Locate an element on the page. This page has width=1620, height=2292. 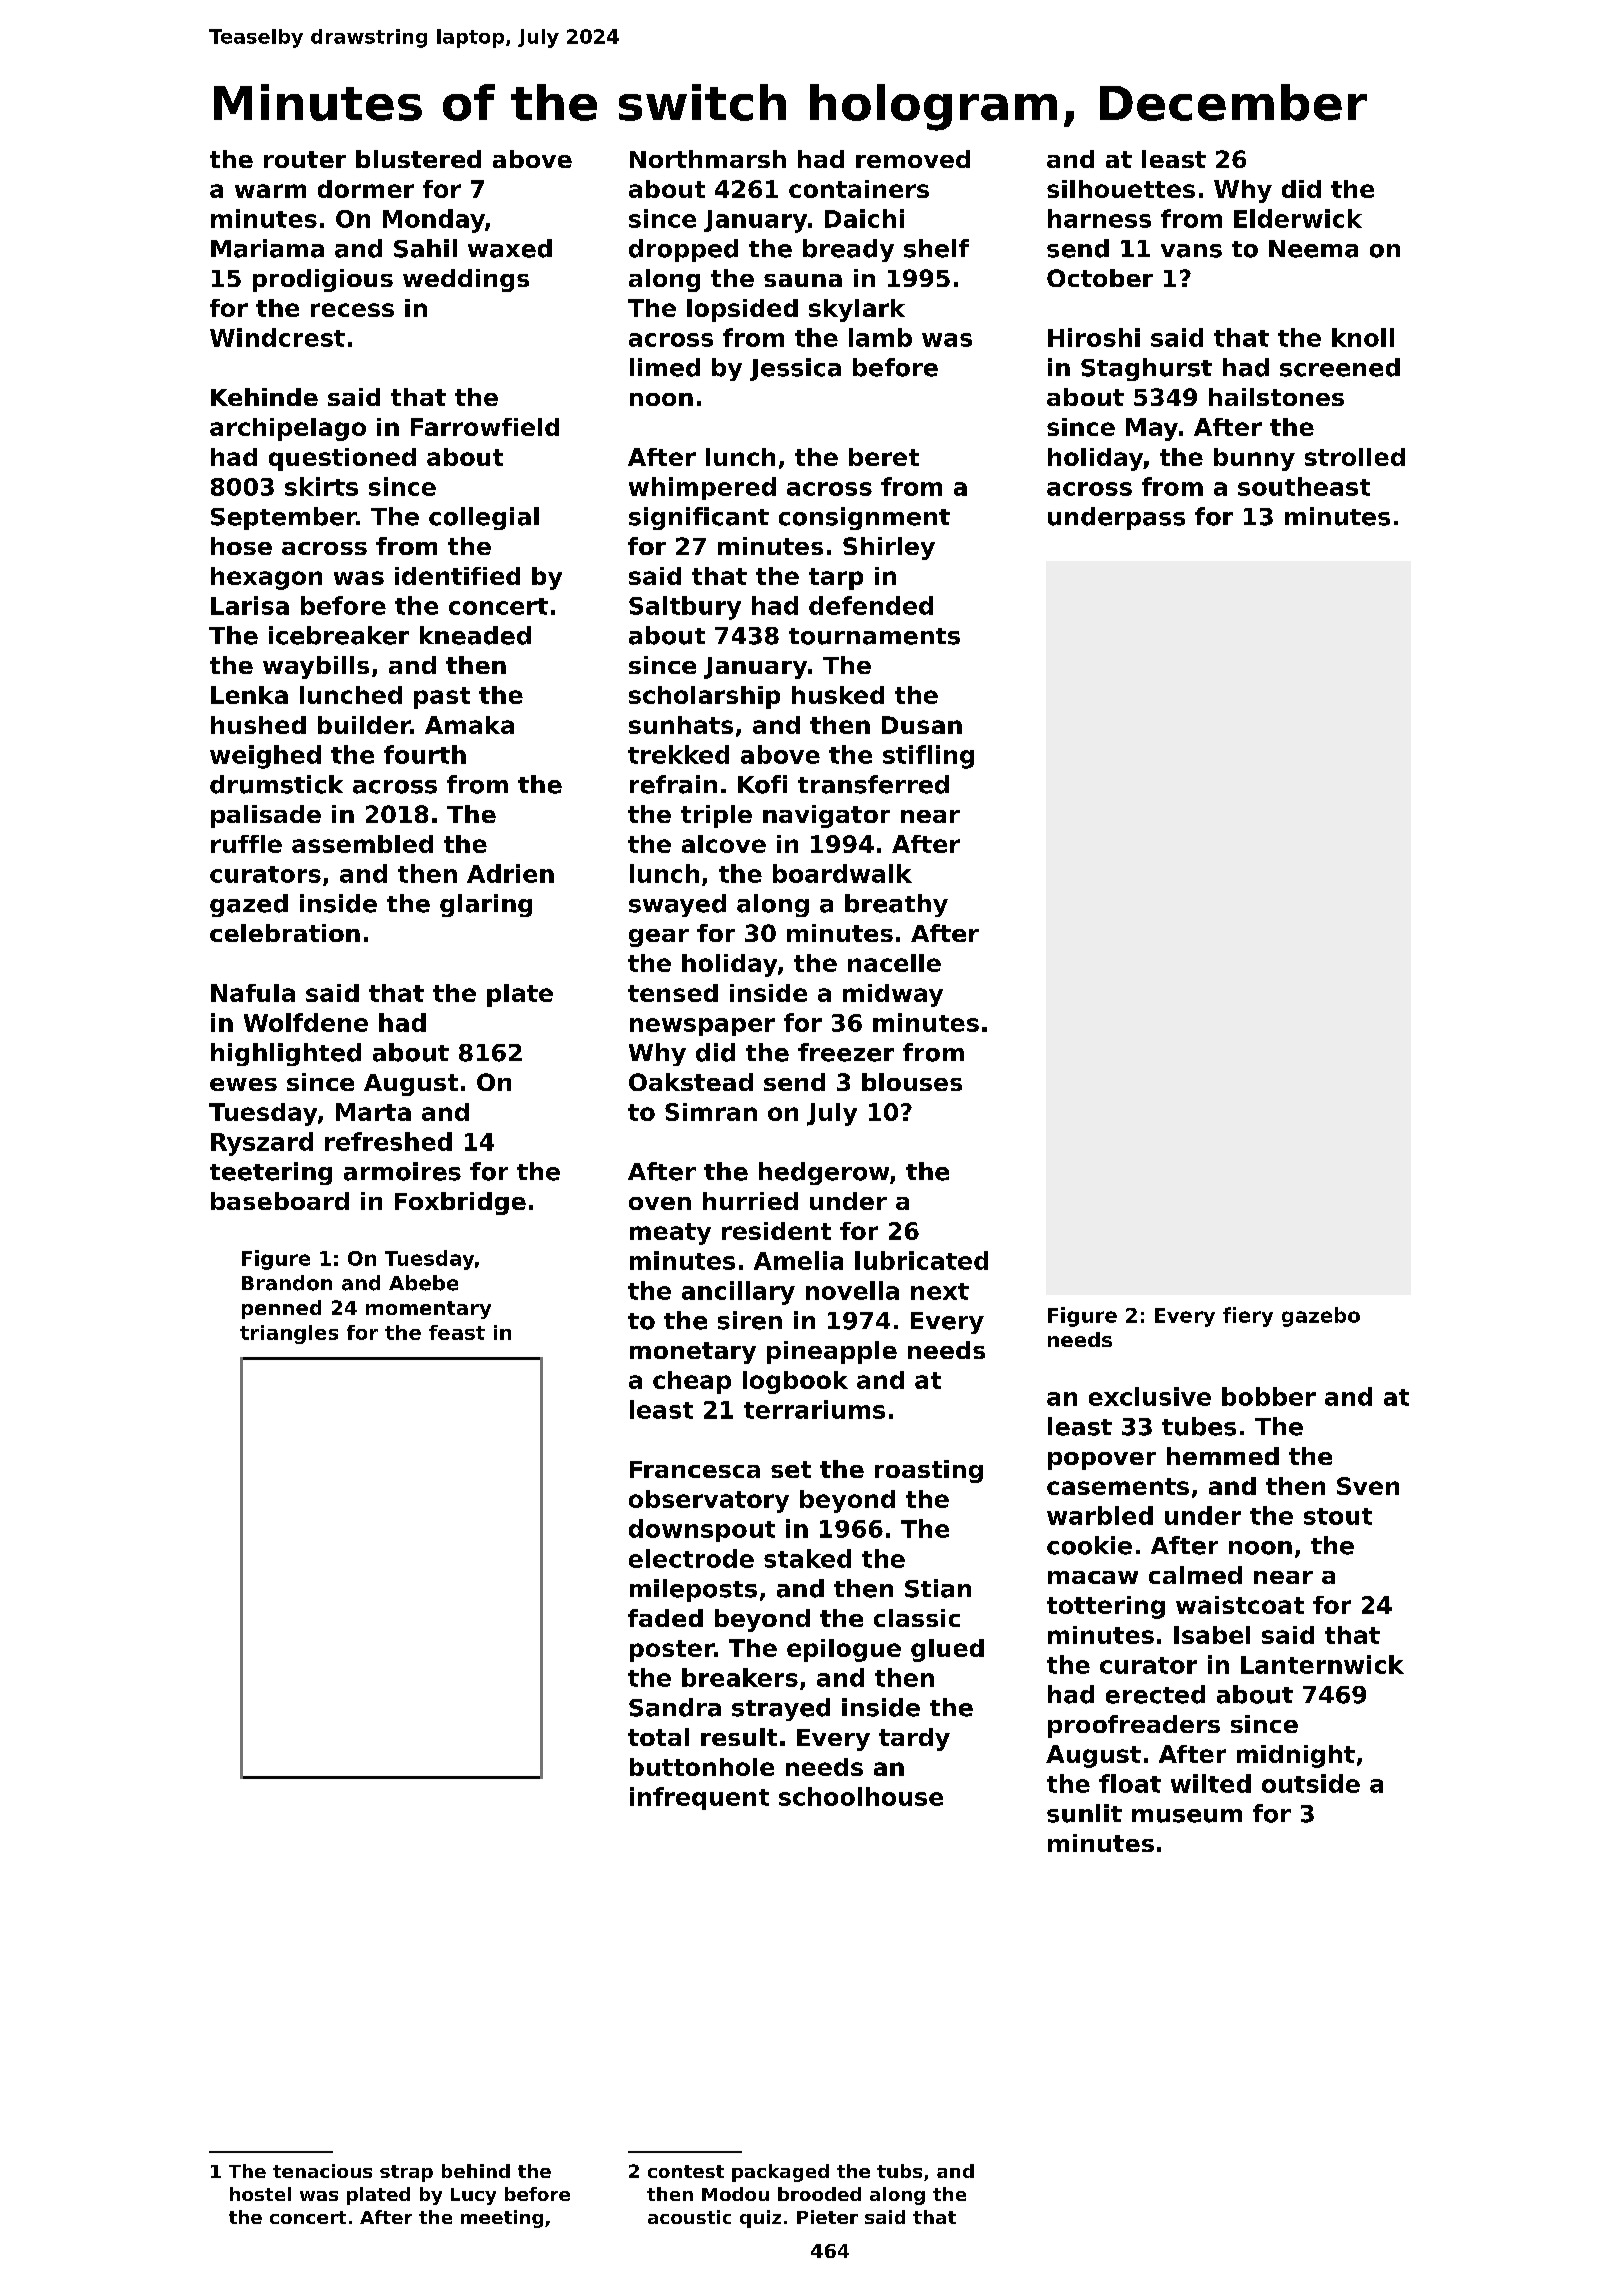
significant is located at coordinates (699, 518).
